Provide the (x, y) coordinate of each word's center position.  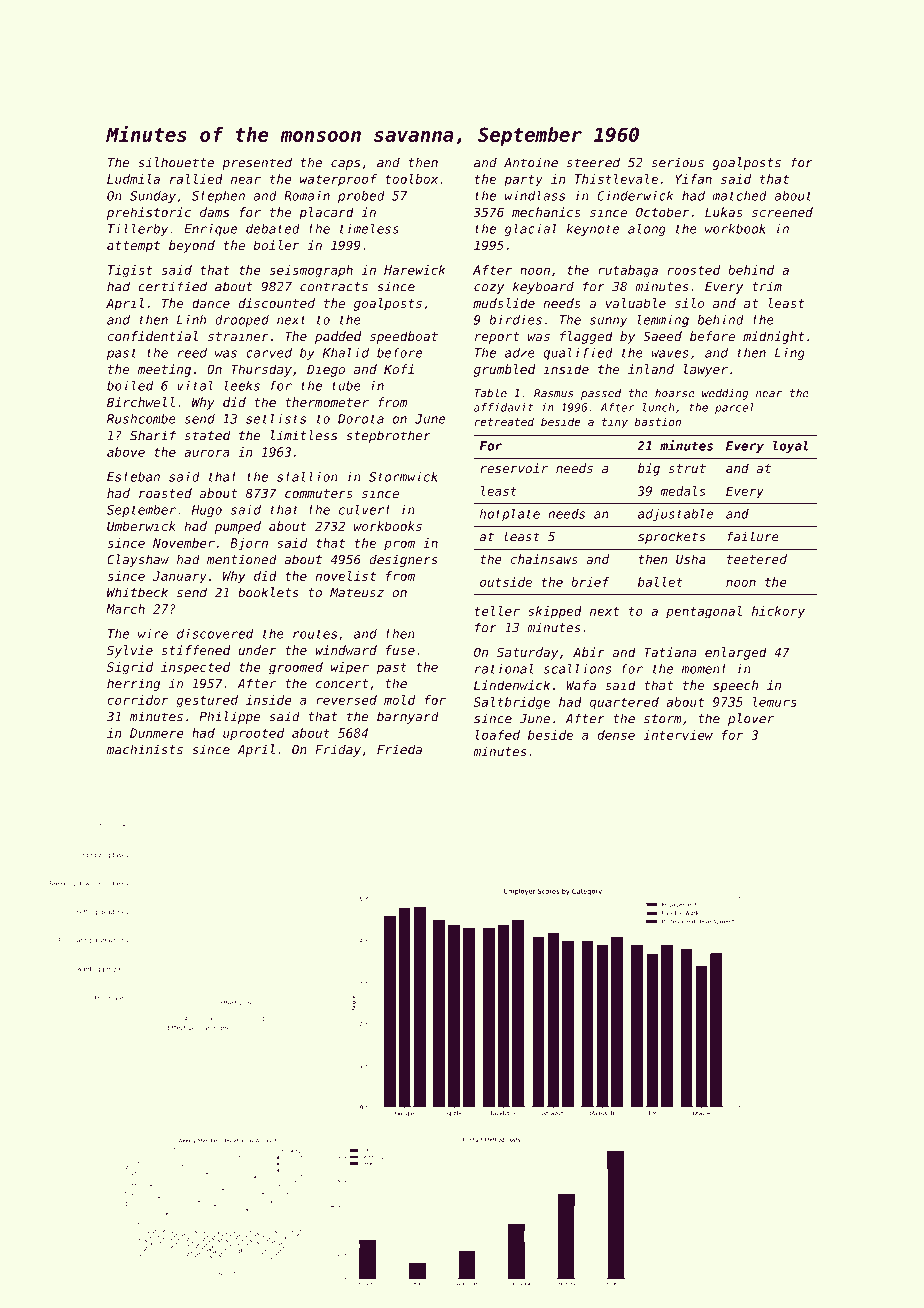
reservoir (514, 468)
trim (767, 286)
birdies (515, 320)
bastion (658, 421)
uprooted (253, 734)
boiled (130, 386)
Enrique (211, 230)
